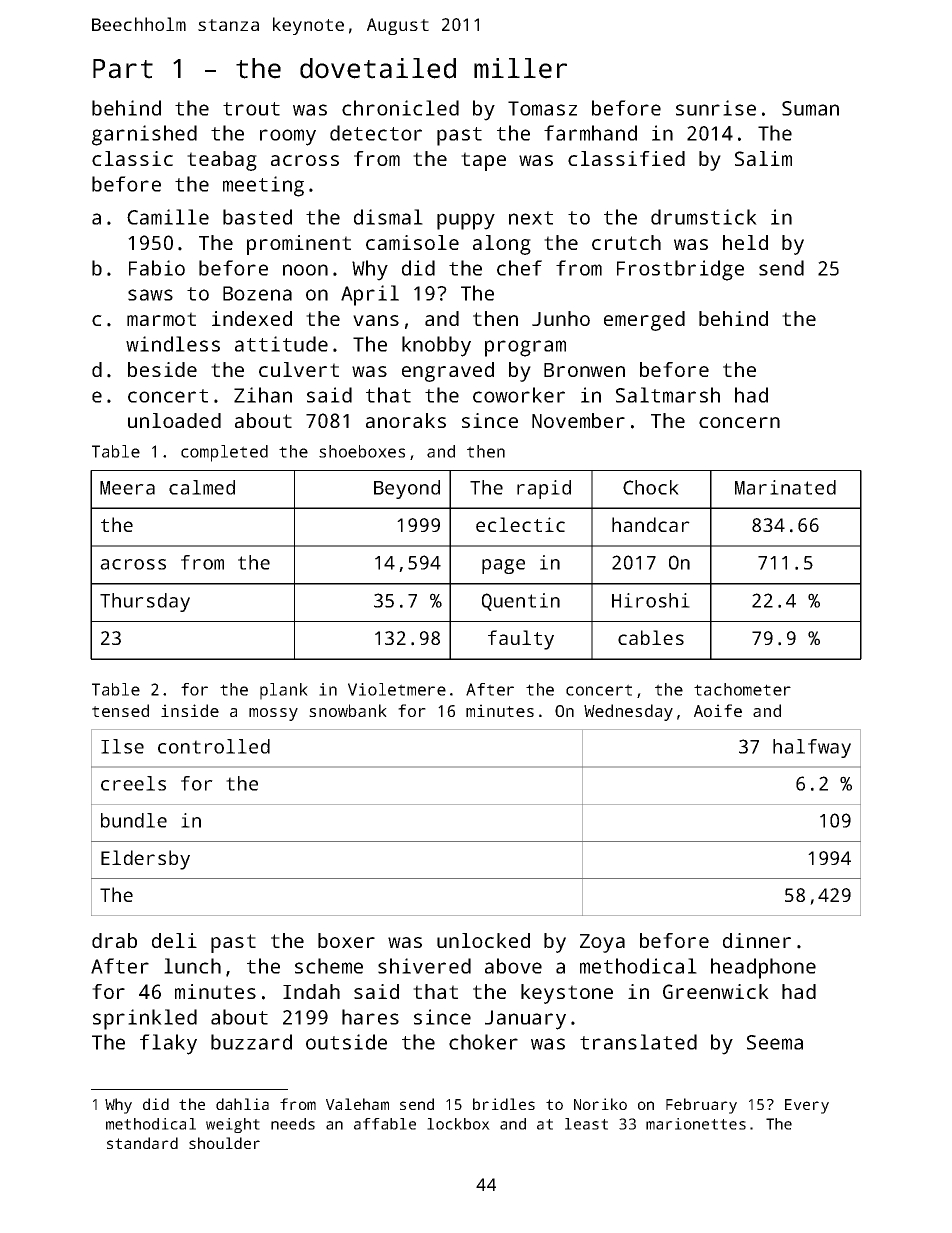 This screenshot has height=1233, width=952. Describe the element at coordinates (388, 217) in the screenshot. I see `dismal` at that location.
